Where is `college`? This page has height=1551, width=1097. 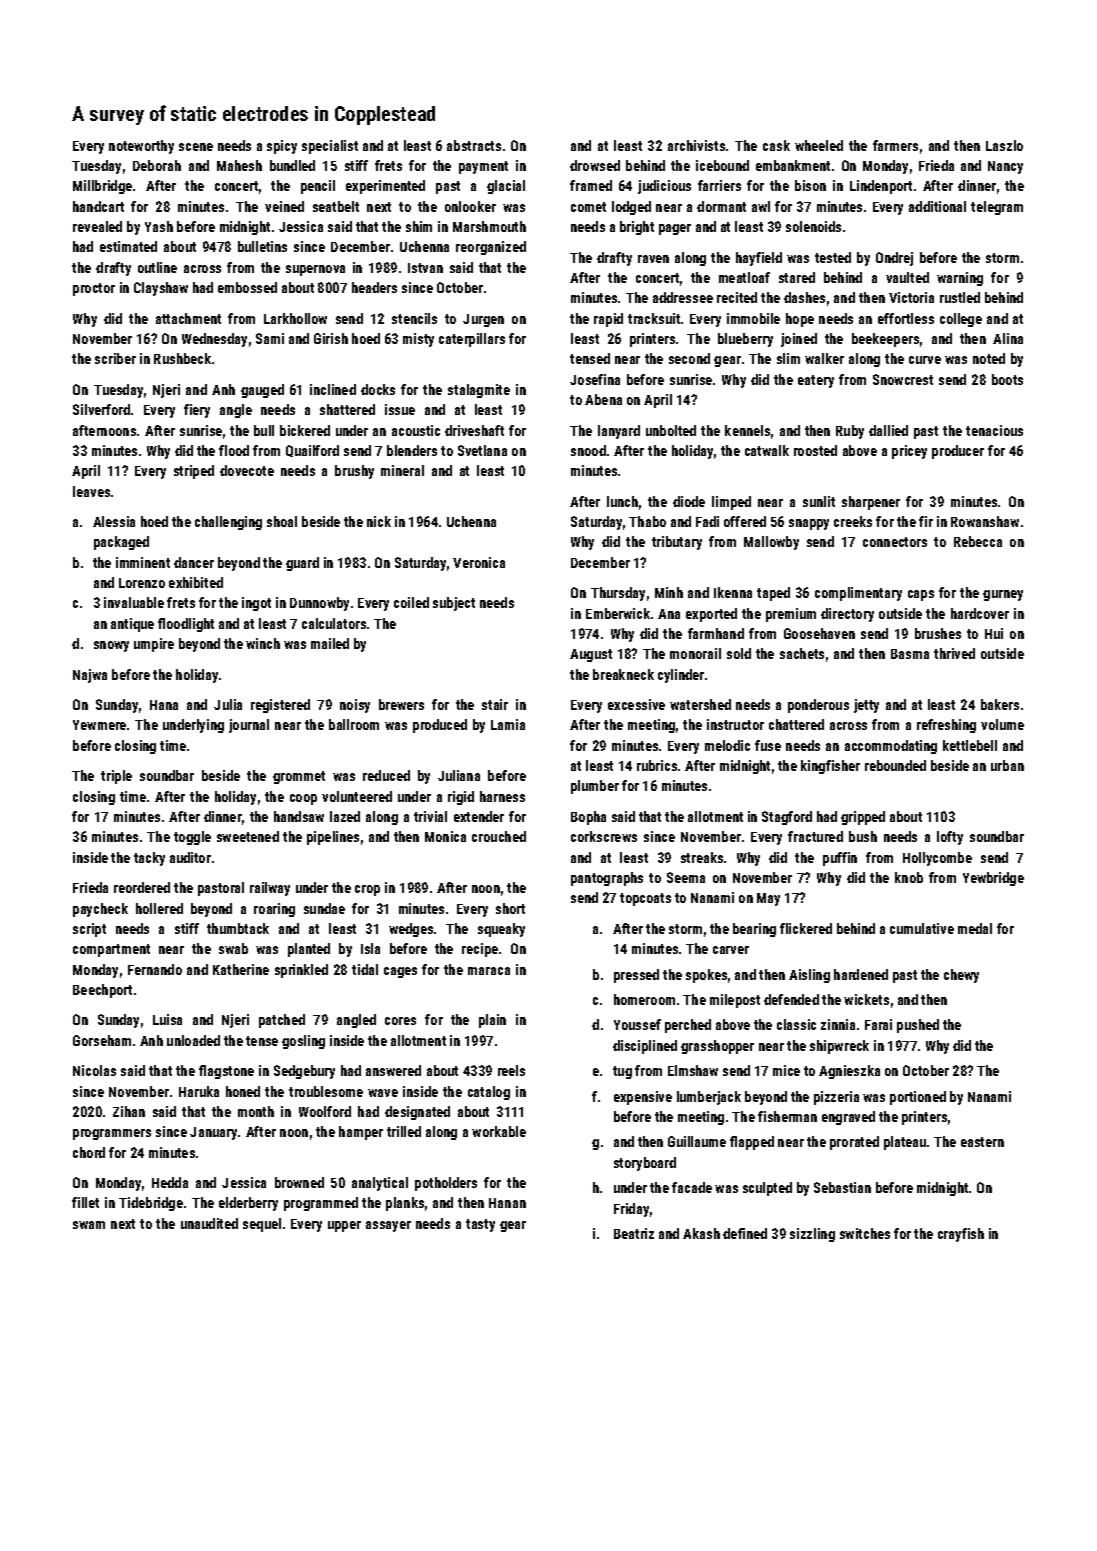
college is located at coordinates (961, 320).
